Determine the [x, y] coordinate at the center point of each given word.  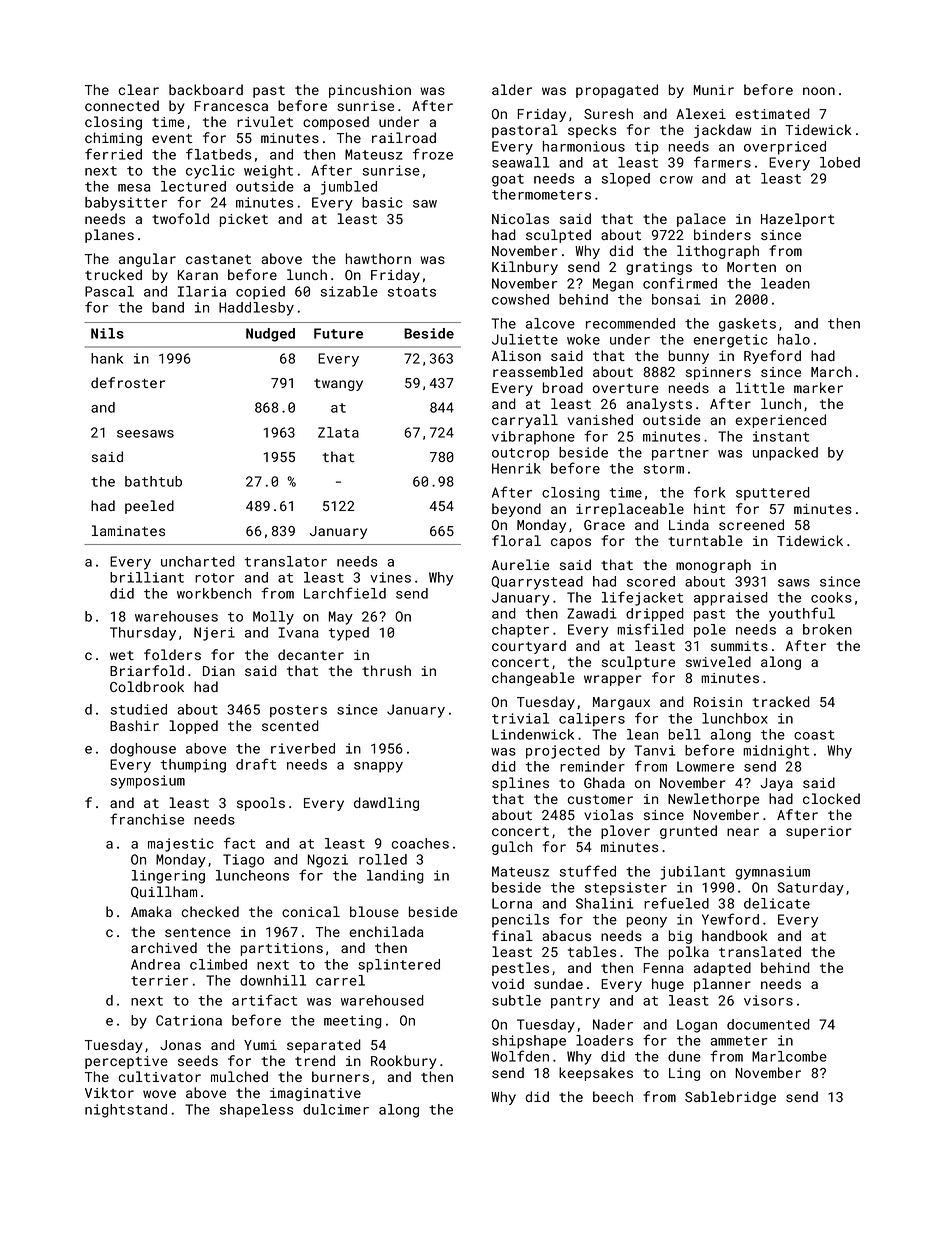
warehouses [176, 616]
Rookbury [404, 1062]
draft [256, 764]
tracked [781, 701]
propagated [617, 91]
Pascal [109, 291]
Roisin [718, 702]
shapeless [256, 1111]
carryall [525, 421]
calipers [592, 720]
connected [122, 105]
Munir [714, 90]
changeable [533, 679]
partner [680, 454]
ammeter [739, 1041]
